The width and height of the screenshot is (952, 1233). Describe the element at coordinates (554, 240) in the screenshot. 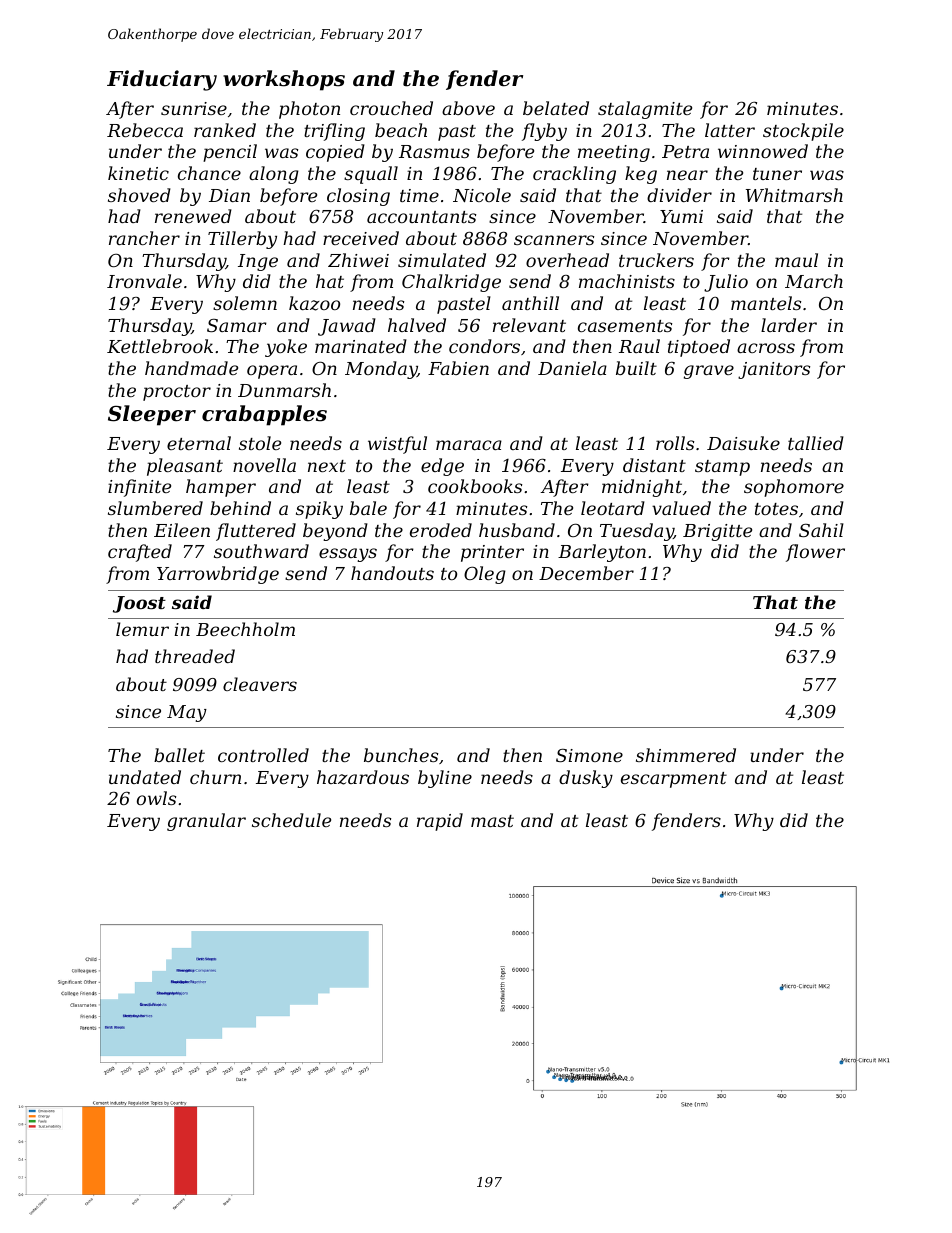

I see `scanners` at that location.
